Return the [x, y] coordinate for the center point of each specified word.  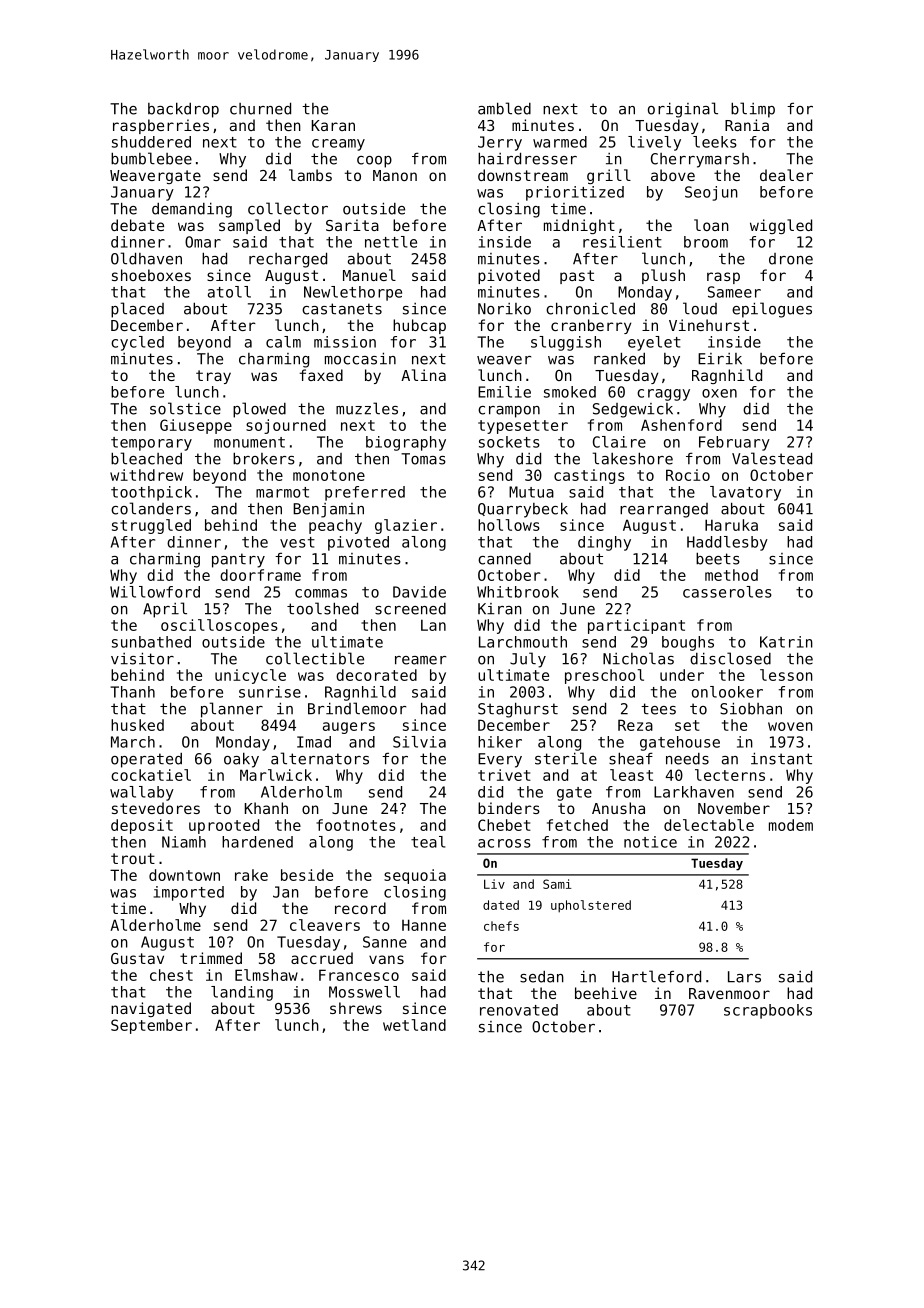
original [683, 110]
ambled [504, 108]
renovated [519, 1010]
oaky [241, 760]
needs [687, 759]
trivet [504, 775]
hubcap [419, 326]
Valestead [772, 458]
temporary [151, 444]
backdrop [183, 110]
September [151, 1026]
